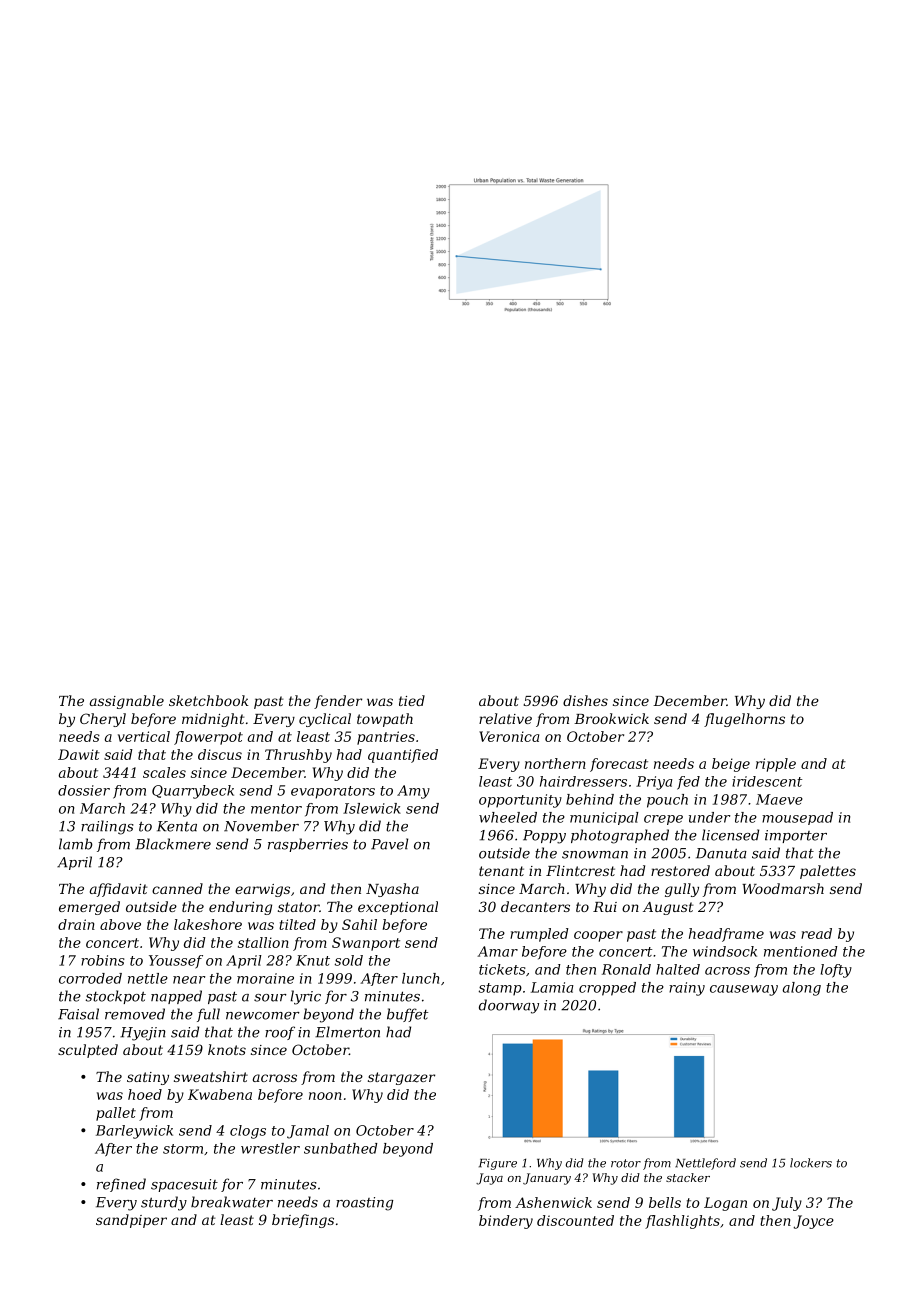 The width and height of the page is (924, 1308). I want to click on flugelhorns, so click(744, 720).
